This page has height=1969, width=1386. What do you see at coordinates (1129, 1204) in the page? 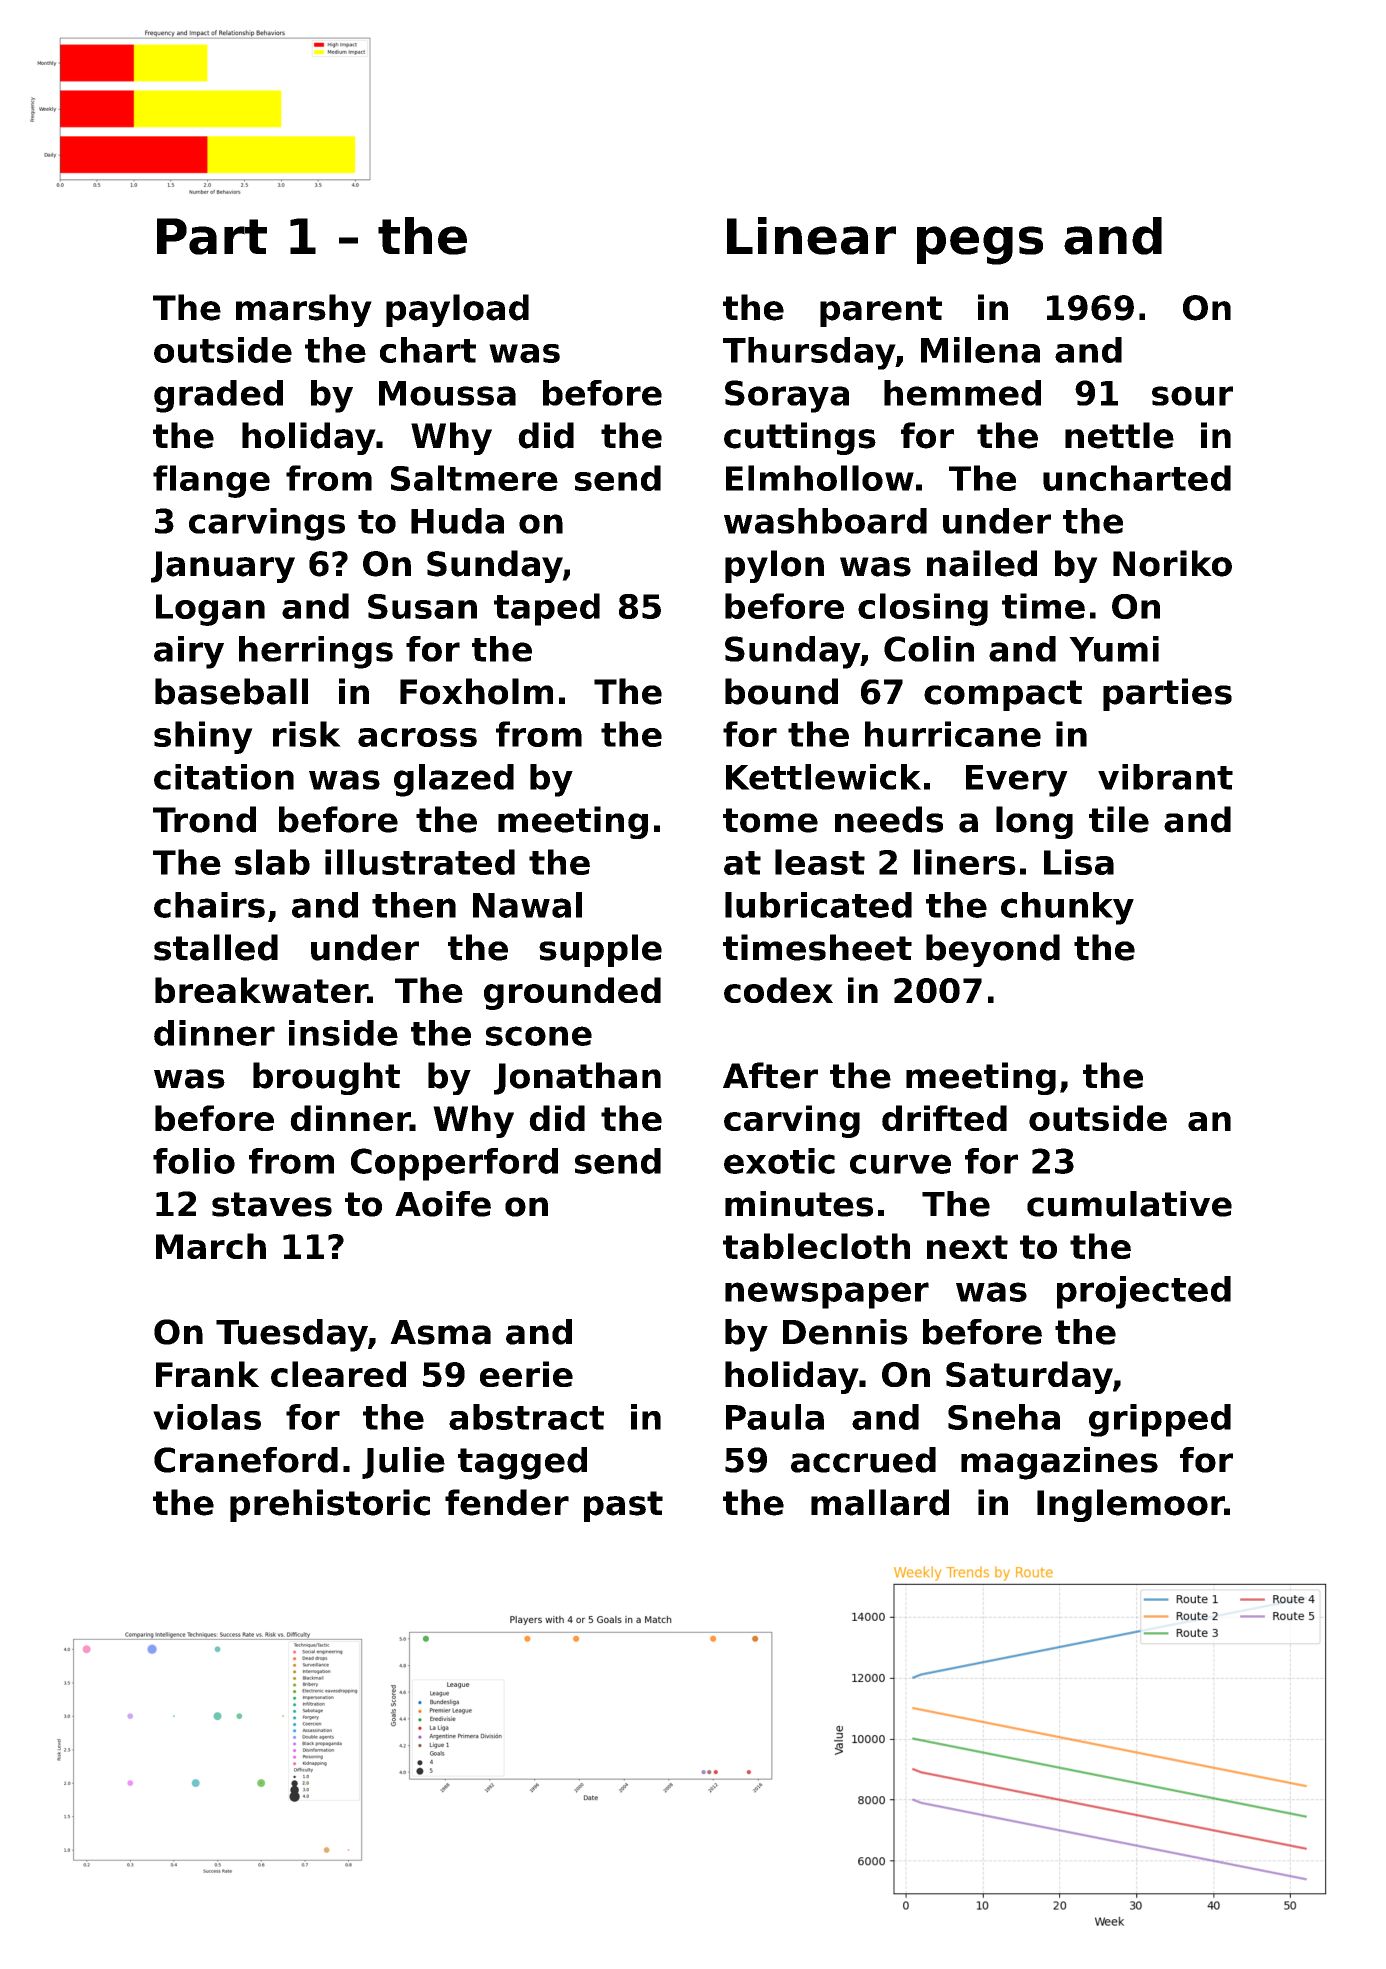
I see `cumulative` at bounding box center [1129, 1204].
